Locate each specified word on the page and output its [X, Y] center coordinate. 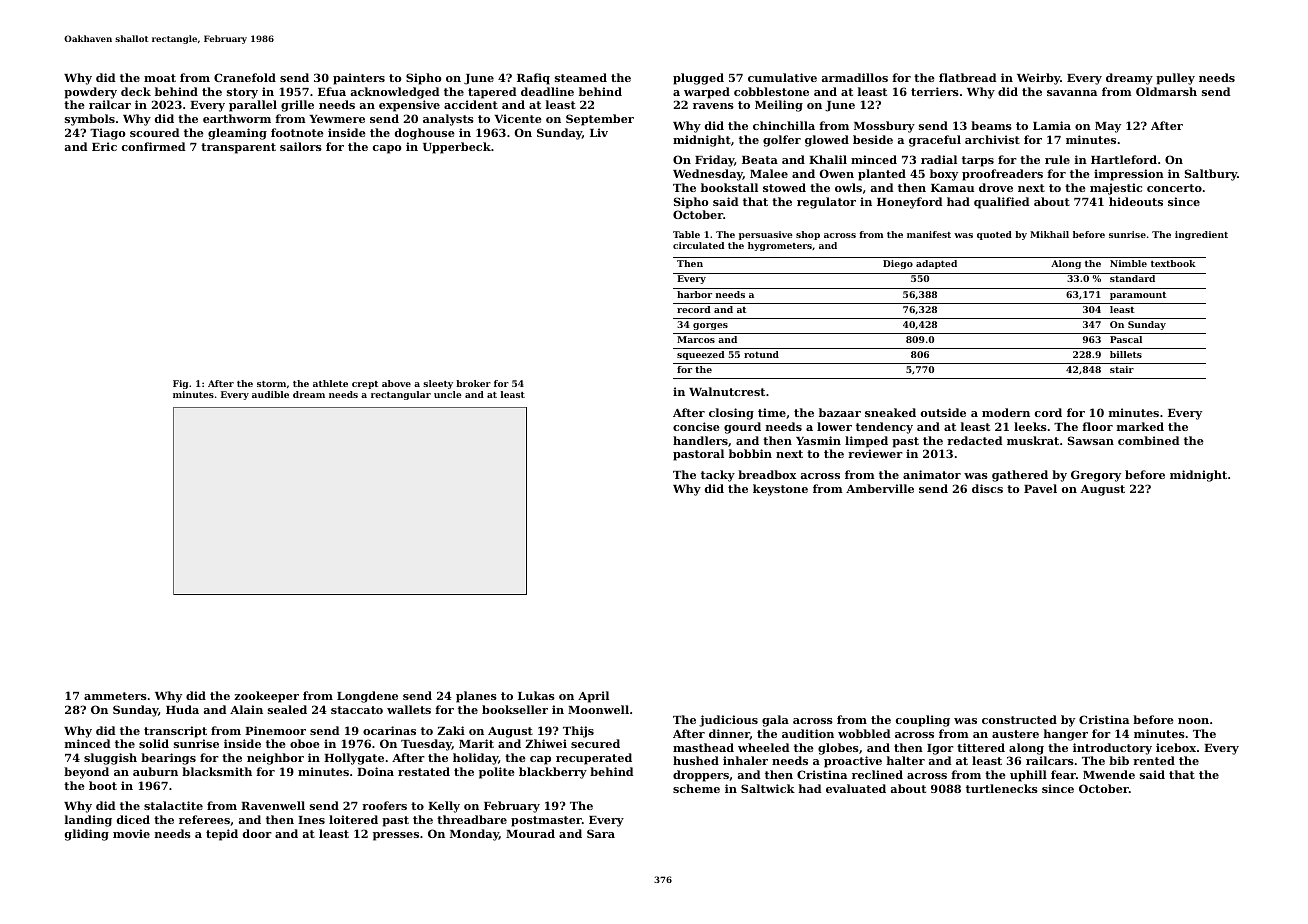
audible [270, 394]
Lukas [536, 695]
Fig [180, 384]
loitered [353, 819]
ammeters [115, 696]
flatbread [967, 77]
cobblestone [771, 91]
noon [1193, 721]
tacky [718, 476]
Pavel [1040, 488]
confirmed [153, 146]
